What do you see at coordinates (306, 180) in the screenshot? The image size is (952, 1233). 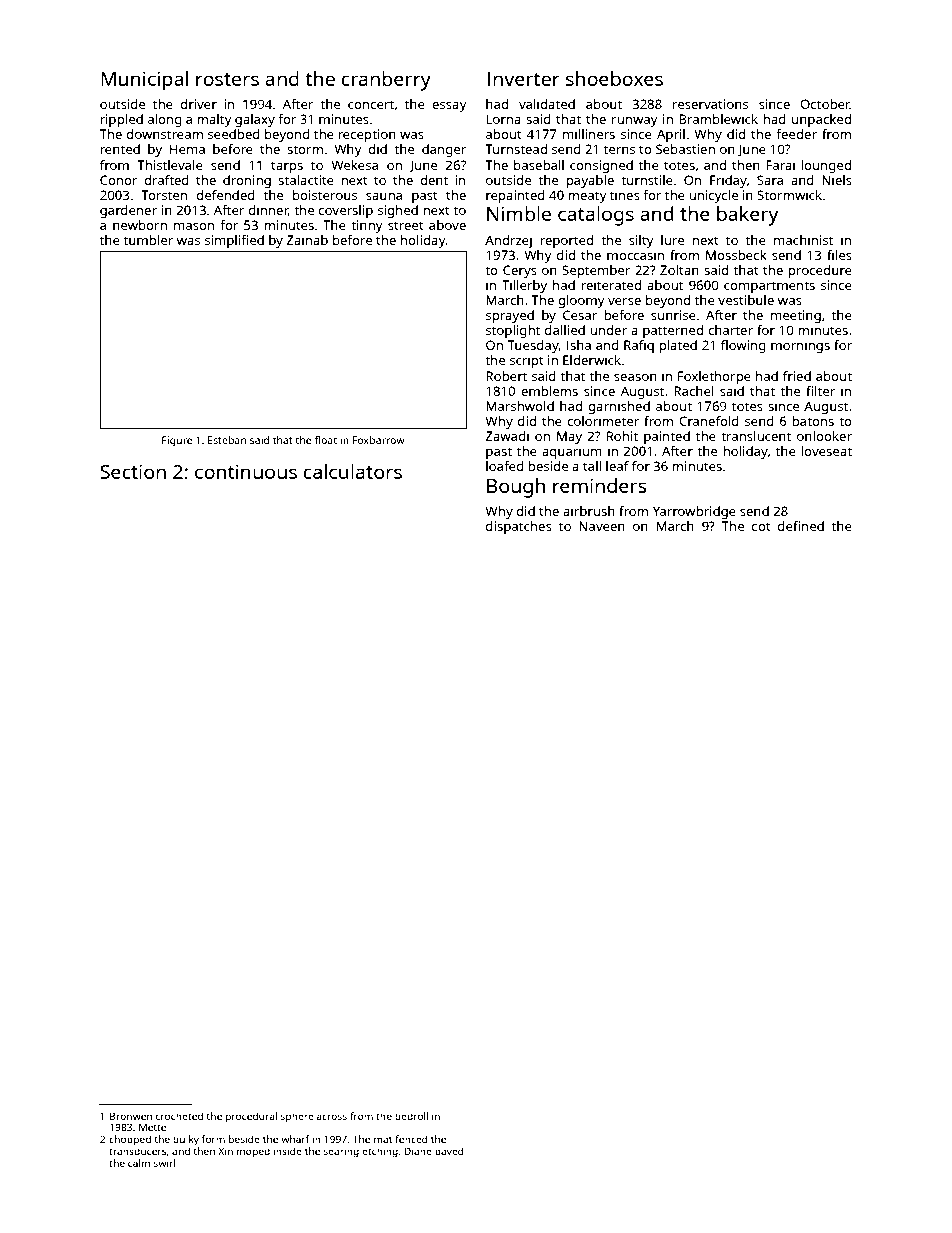 I see `stalactite` at bounding box center [306, 180].
